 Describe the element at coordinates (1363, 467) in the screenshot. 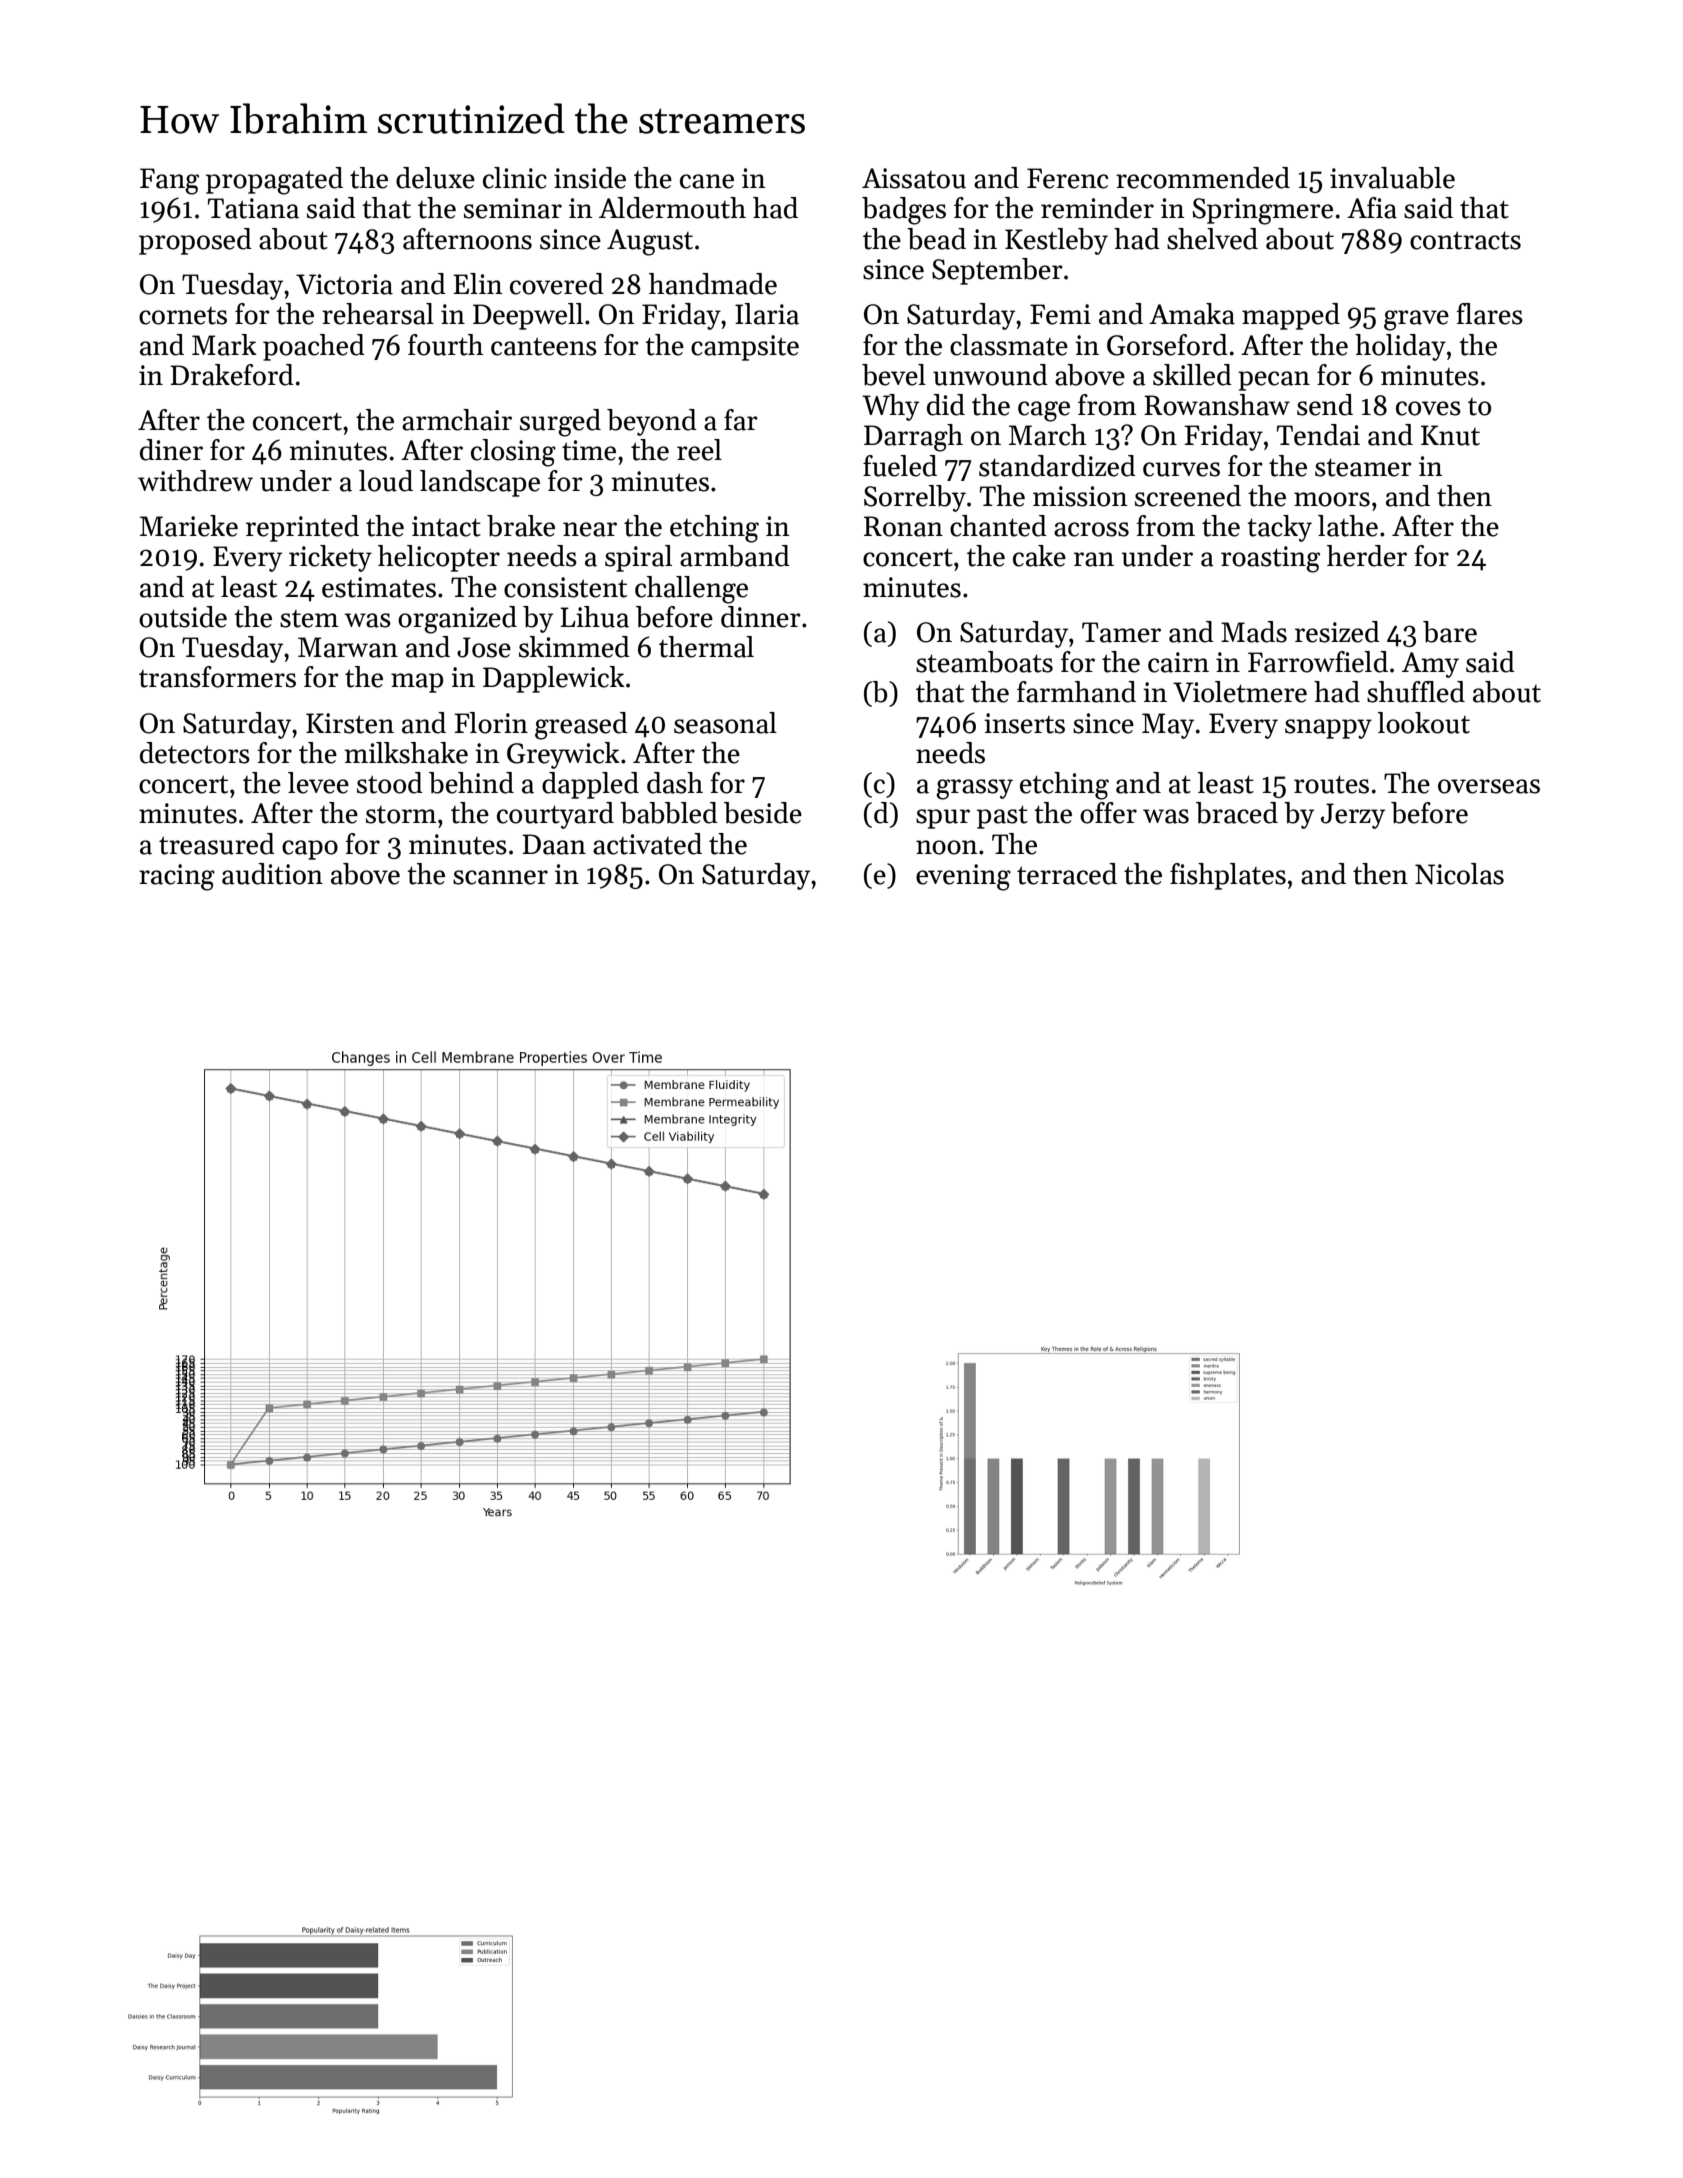

I see `steamer` at that location.
